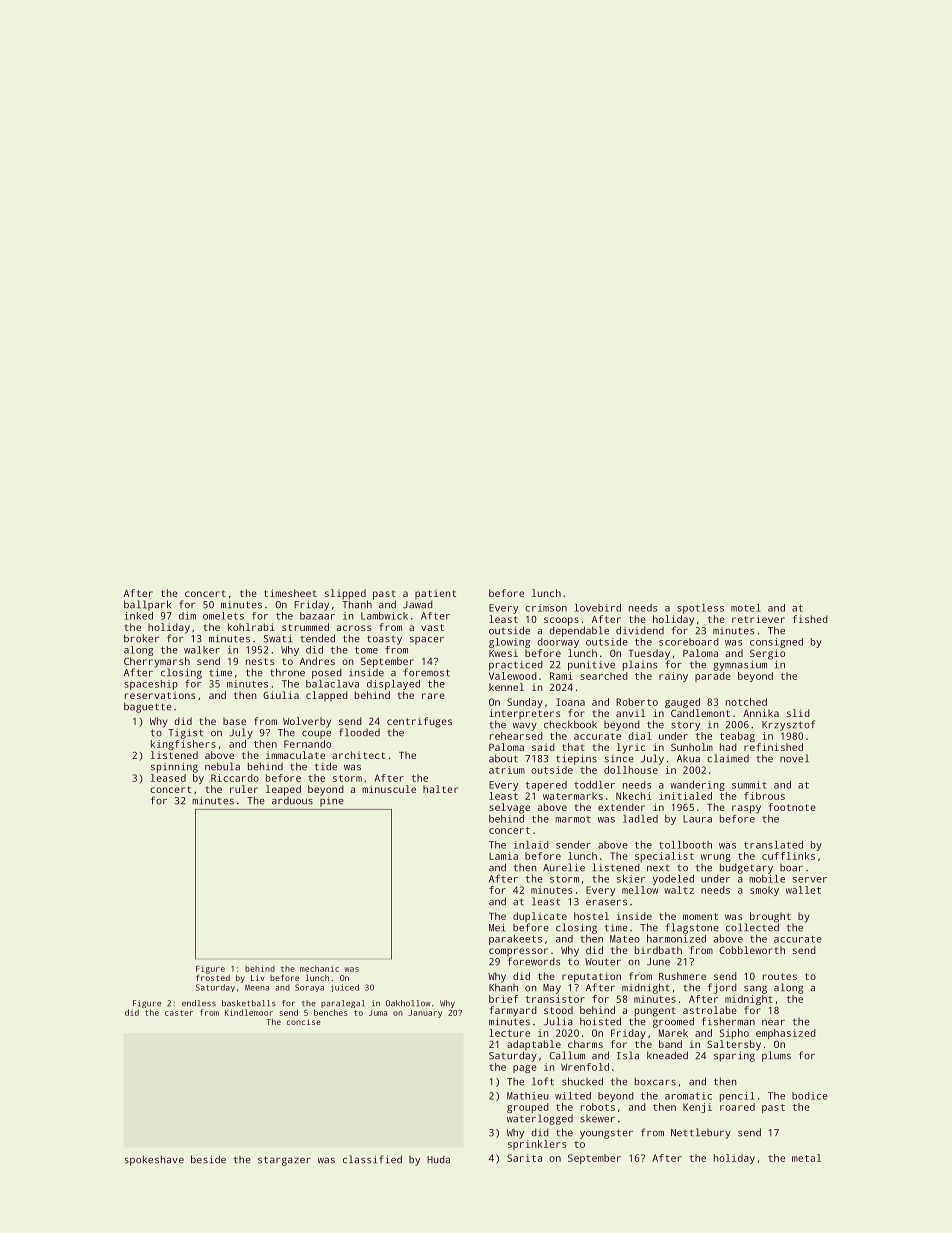 The width and height of the document is (952, 1233). I want to click on beside, so click(208, 1159).
